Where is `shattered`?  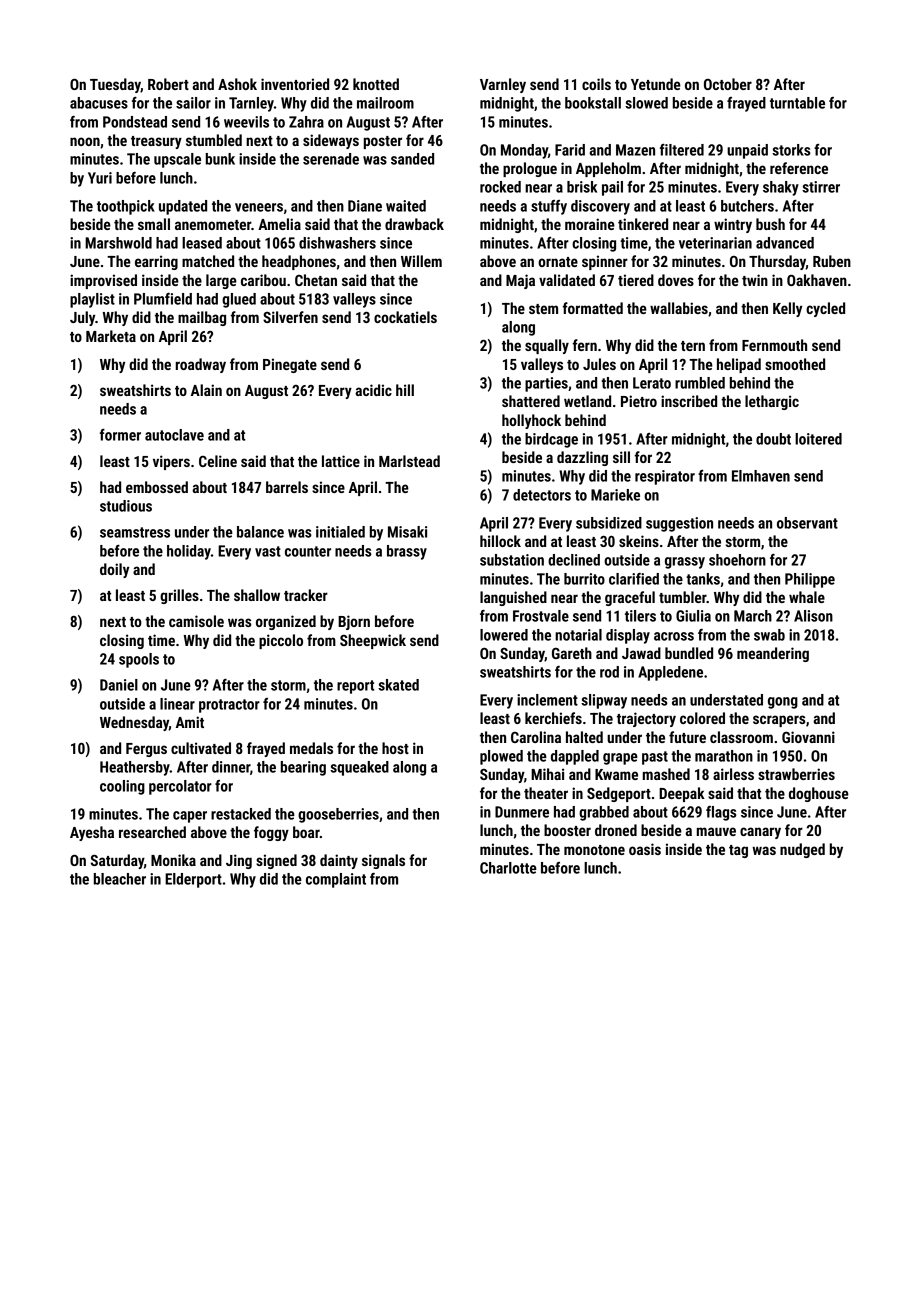
shattered is located at coordinates (531, 401).
